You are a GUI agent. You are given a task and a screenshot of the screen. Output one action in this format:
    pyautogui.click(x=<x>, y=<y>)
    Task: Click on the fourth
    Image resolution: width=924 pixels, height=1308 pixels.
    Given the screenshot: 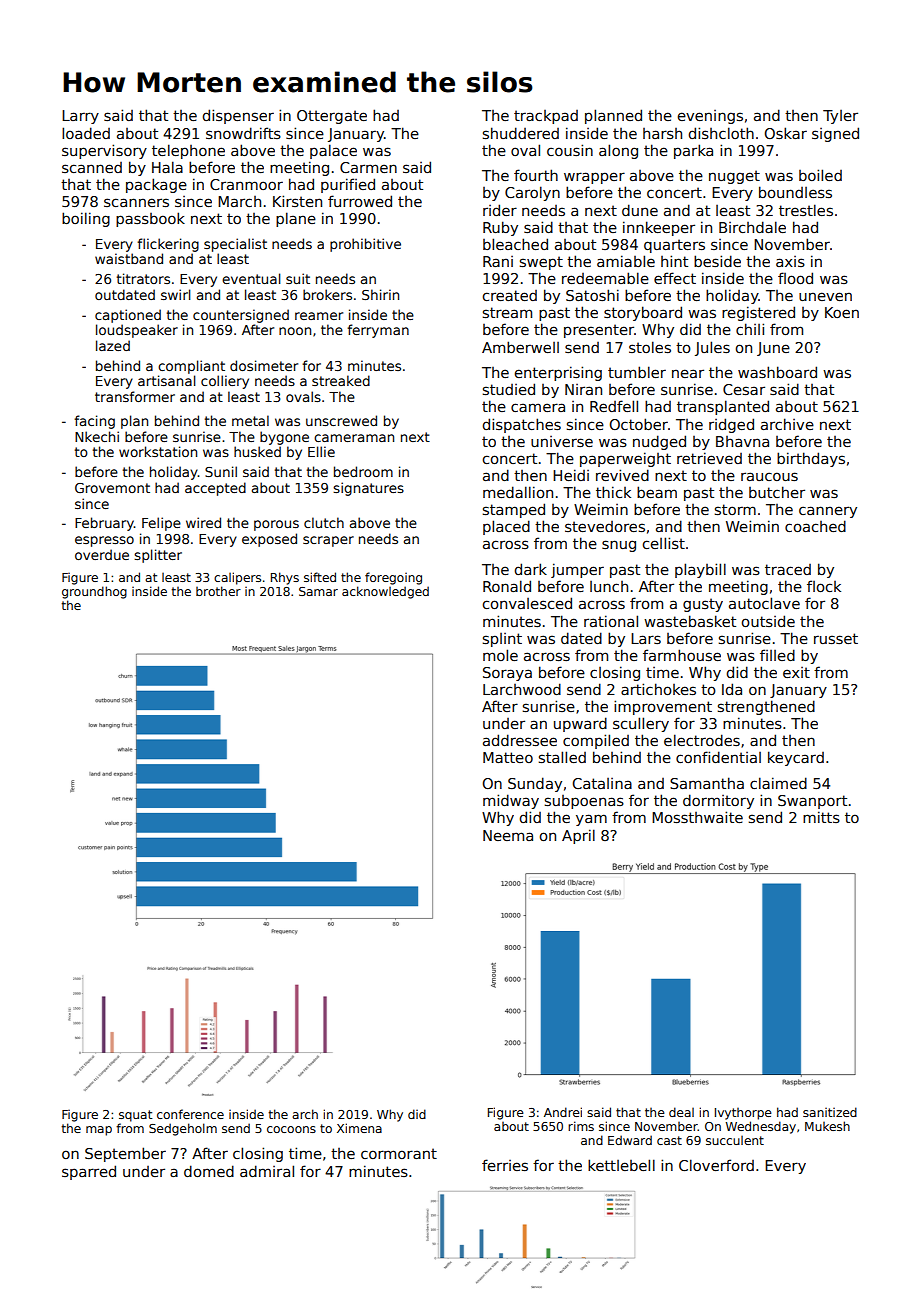 What is the action you would take?
    pyautogui.click(x=536, y=175)
